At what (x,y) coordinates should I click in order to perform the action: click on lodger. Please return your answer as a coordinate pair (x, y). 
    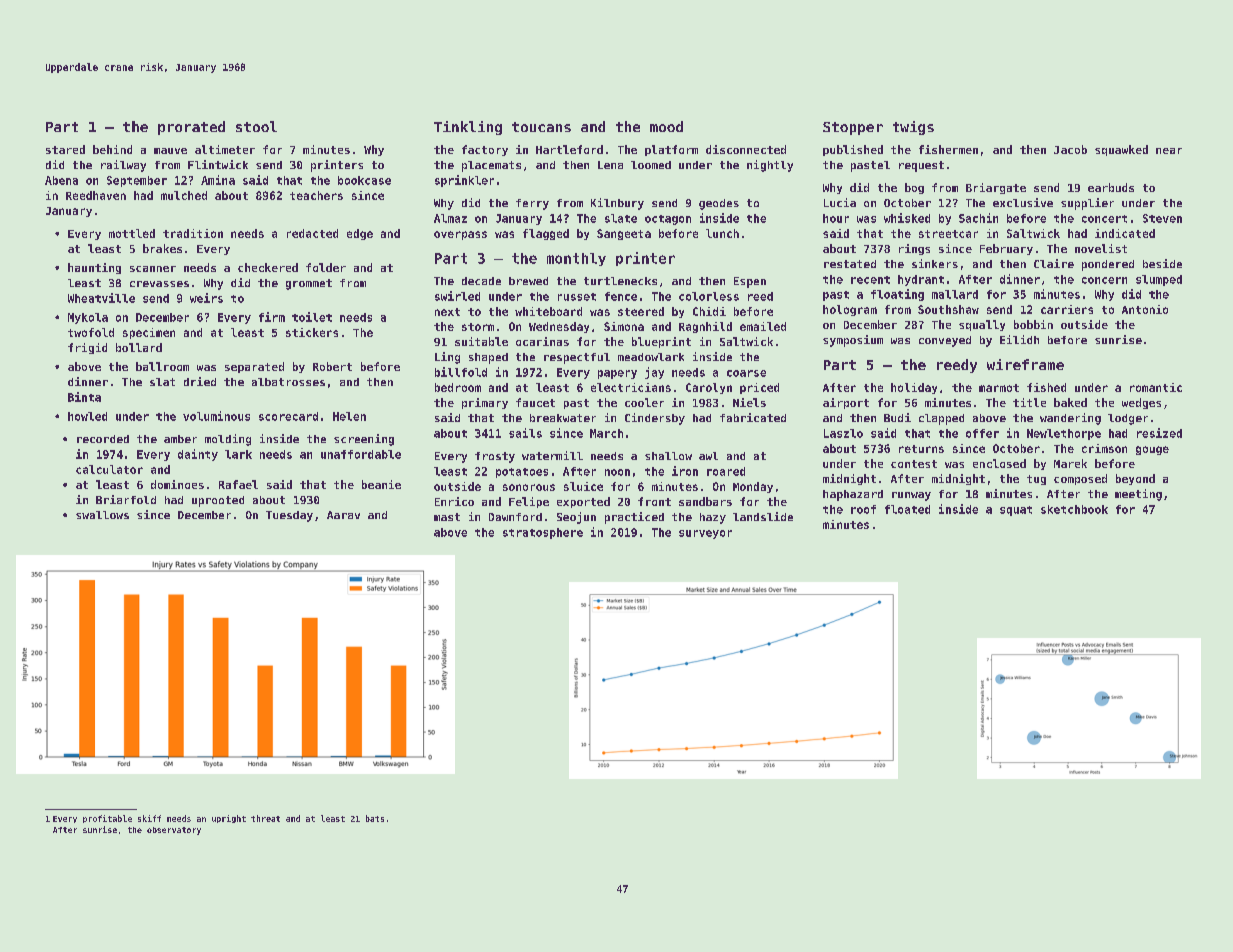
    Looking at the image, I should click on (1128, 419).
